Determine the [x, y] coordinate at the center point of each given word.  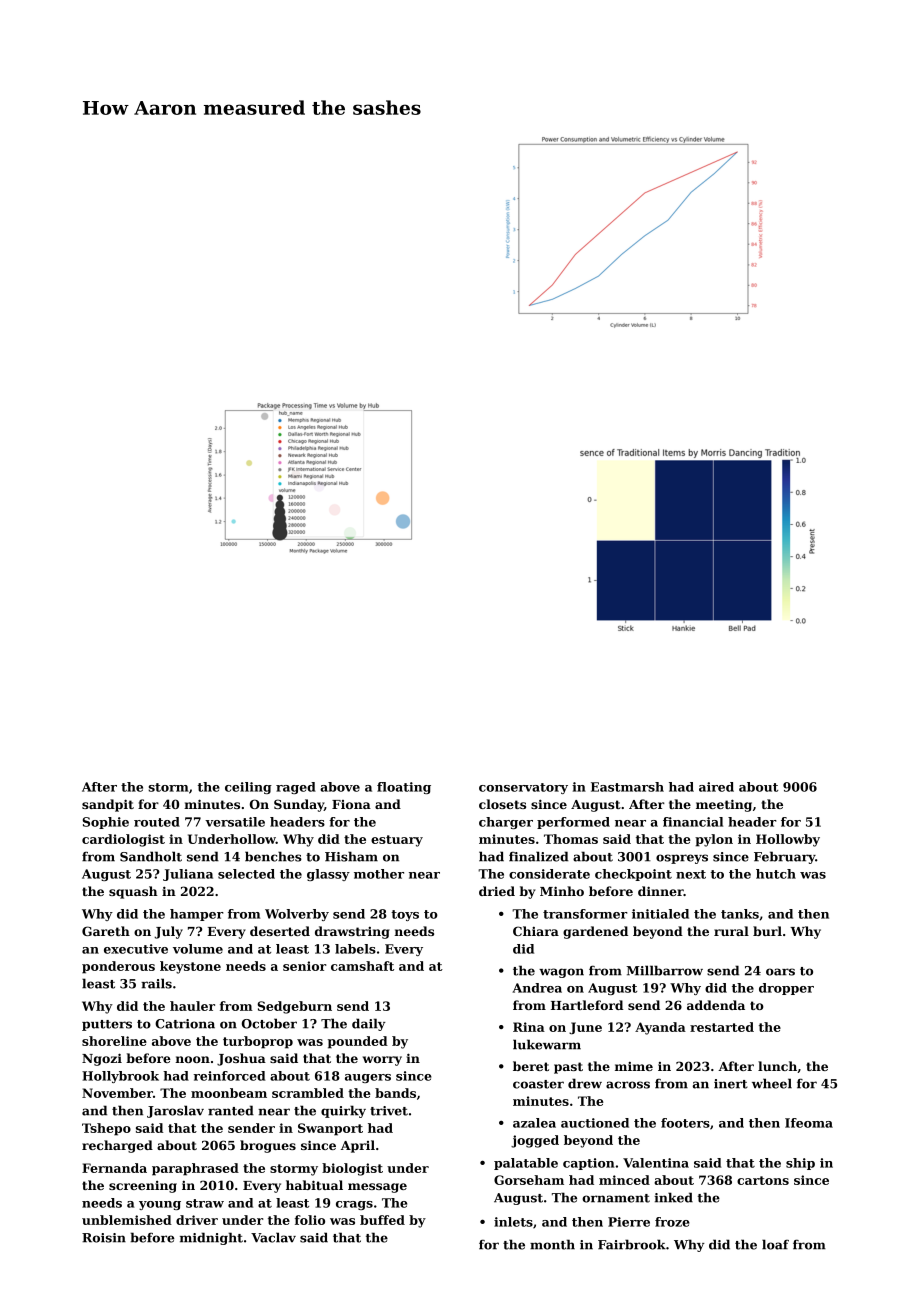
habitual [314, 1185]
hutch [776, 874]
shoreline [114, 1041]
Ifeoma [809, 1123]
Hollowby [788, 840]
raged [296, 788]
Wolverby [297, 915]
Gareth [106, 931]
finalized [539, 856]
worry [382, 1061]
